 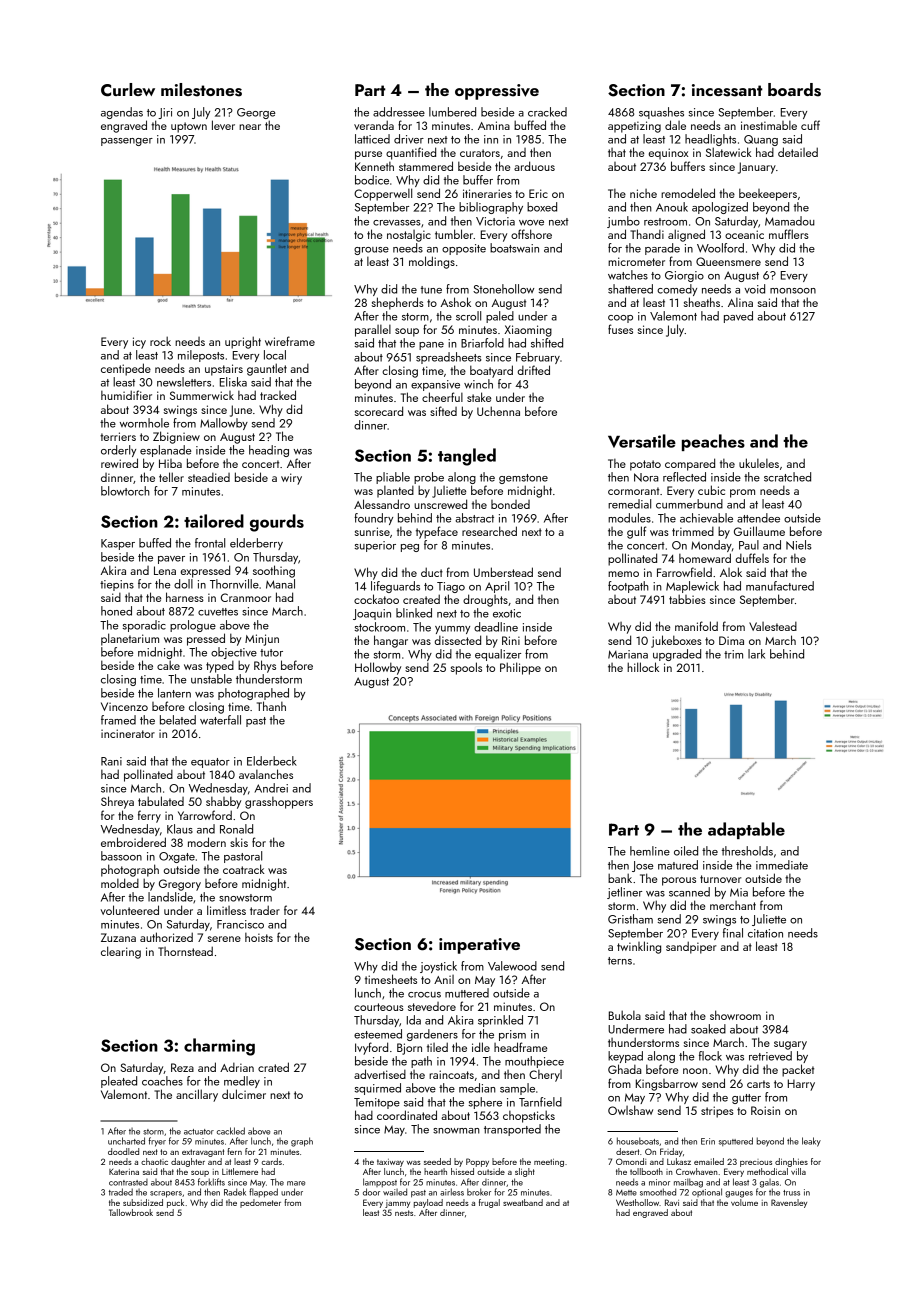 I want to click on equinox, so click(x=668, y=154).
